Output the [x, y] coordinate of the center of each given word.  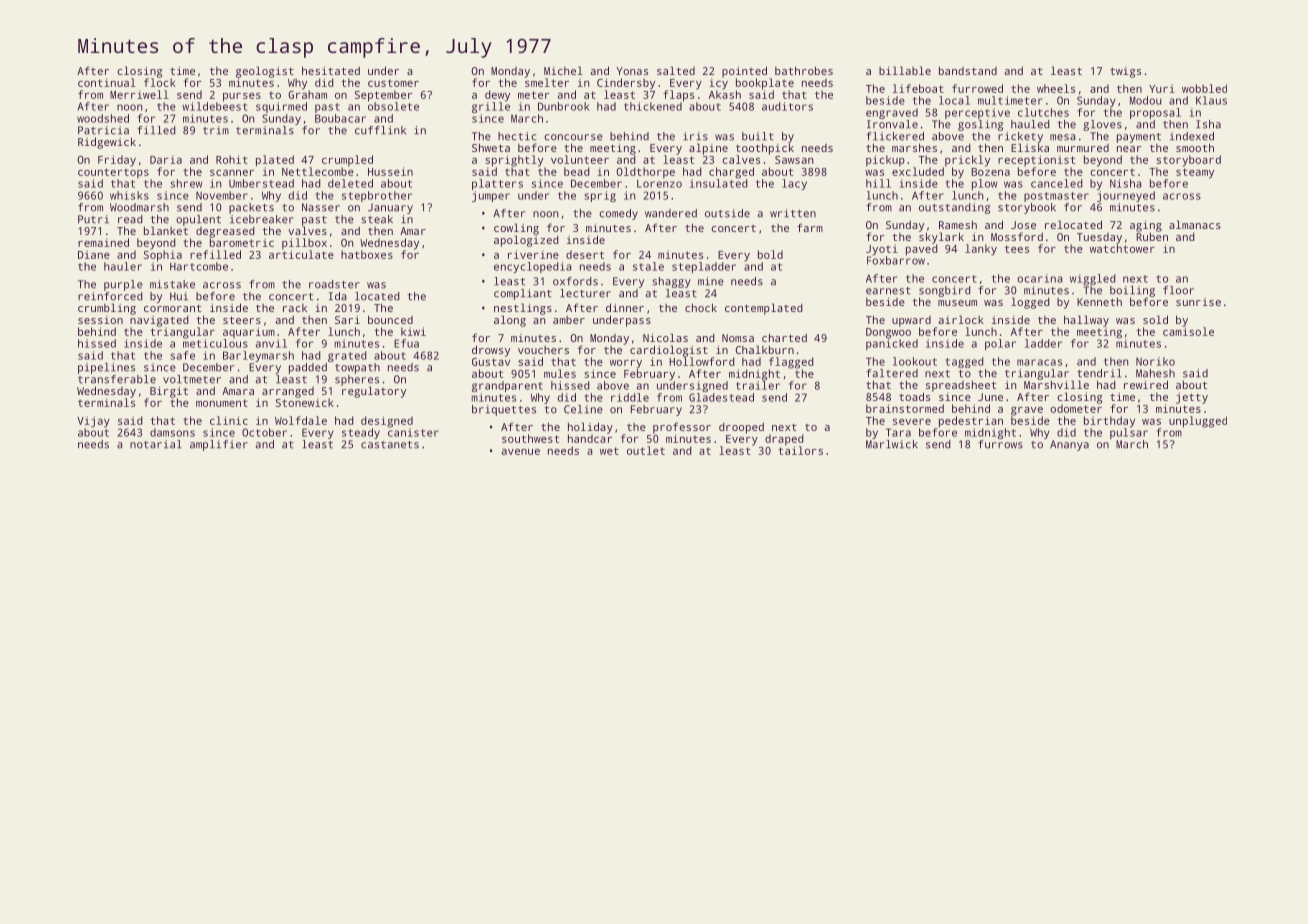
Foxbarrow [896, 260]
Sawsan [794, 160]
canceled [1057, 183]
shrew [186, 183]
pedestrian [971, 422]
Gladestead [721, 397]
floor [1178, 290]
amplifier [219, 445]
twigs [1125, 72]
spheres [357, 380]
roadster [334, 284]
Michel [563, 70]
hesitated [331, 70]
